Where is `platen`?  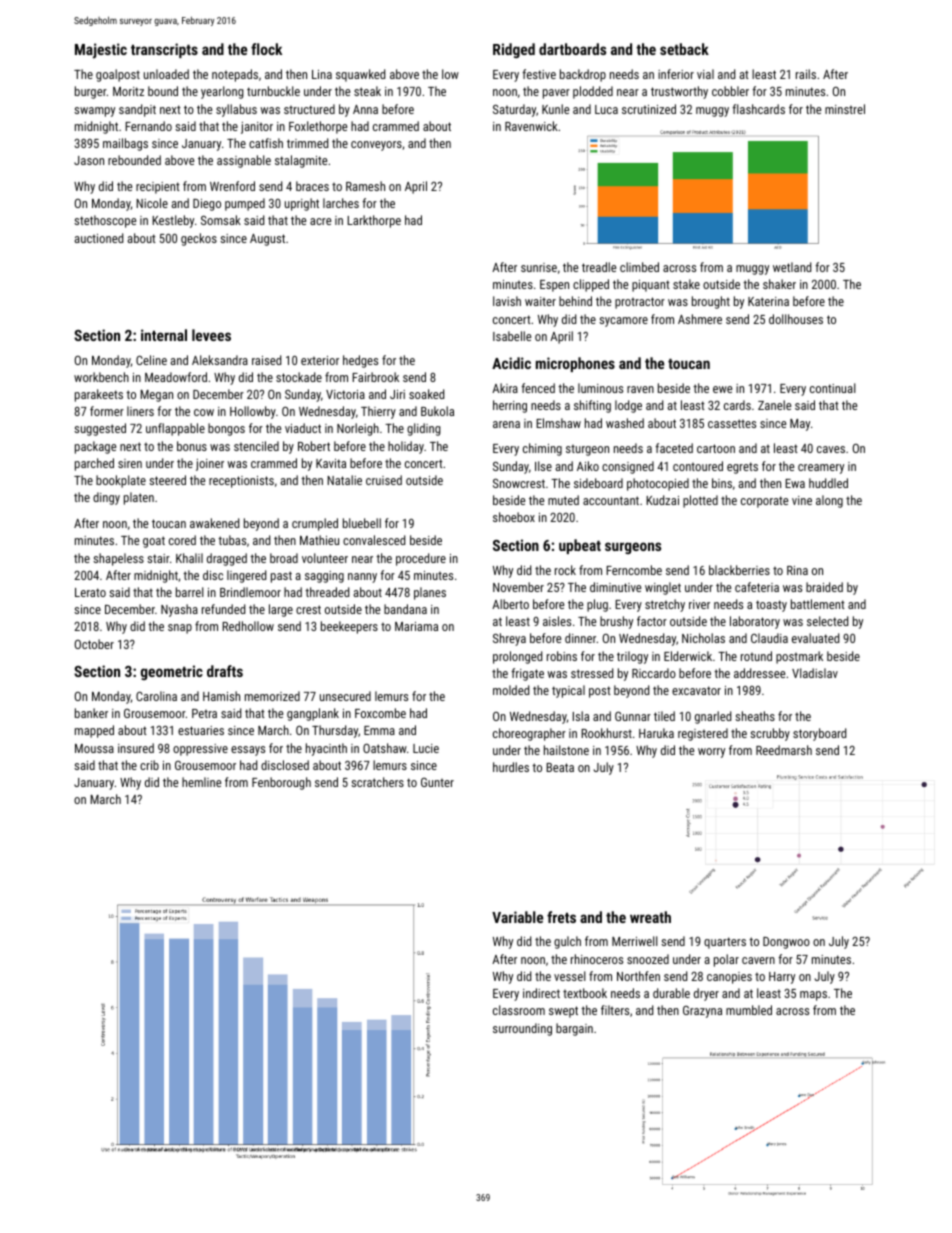 platen is located at coordinates (139, 498).
